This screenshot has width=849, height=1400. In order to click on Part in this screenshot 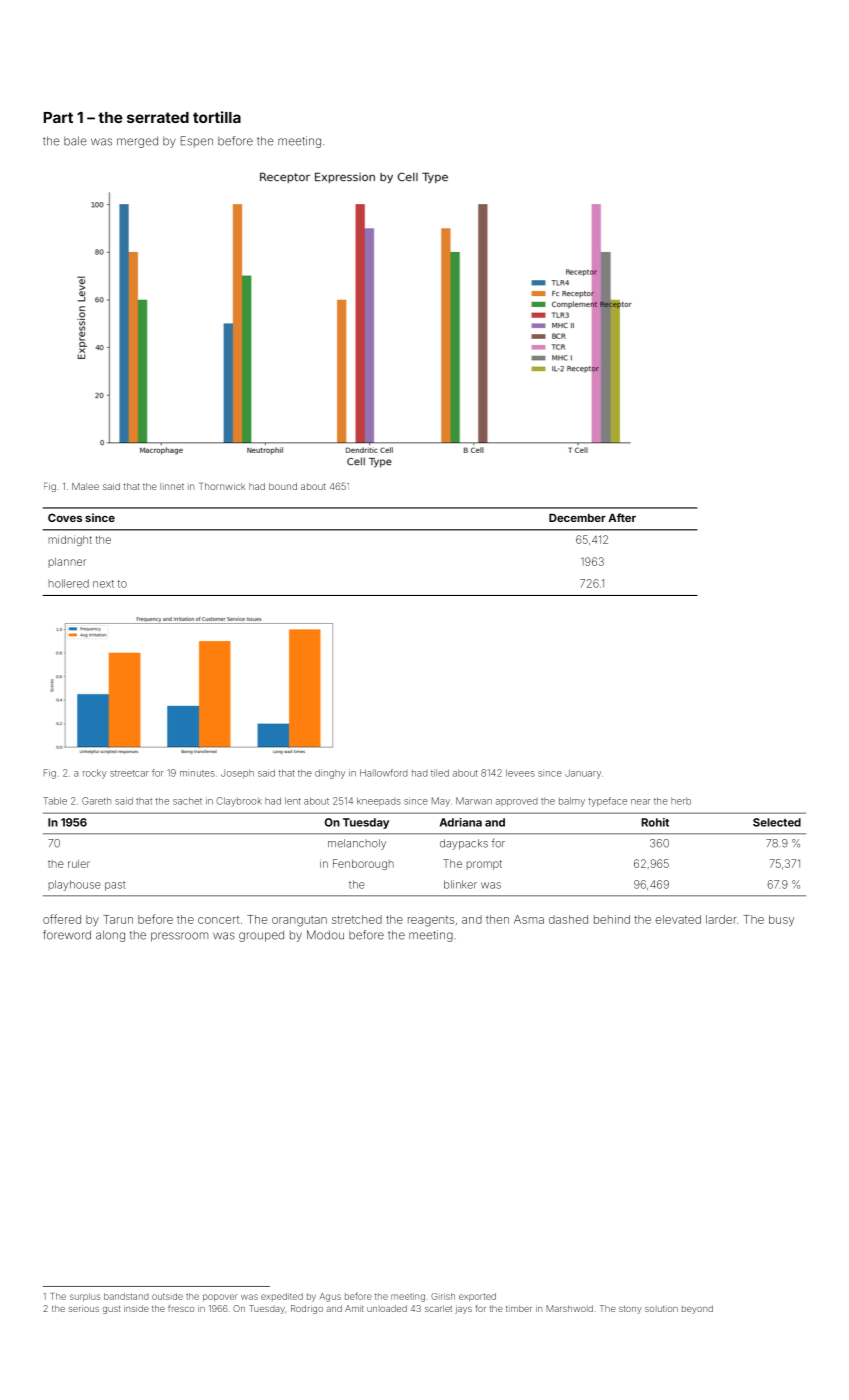, I will do `click(58, 117)`.
